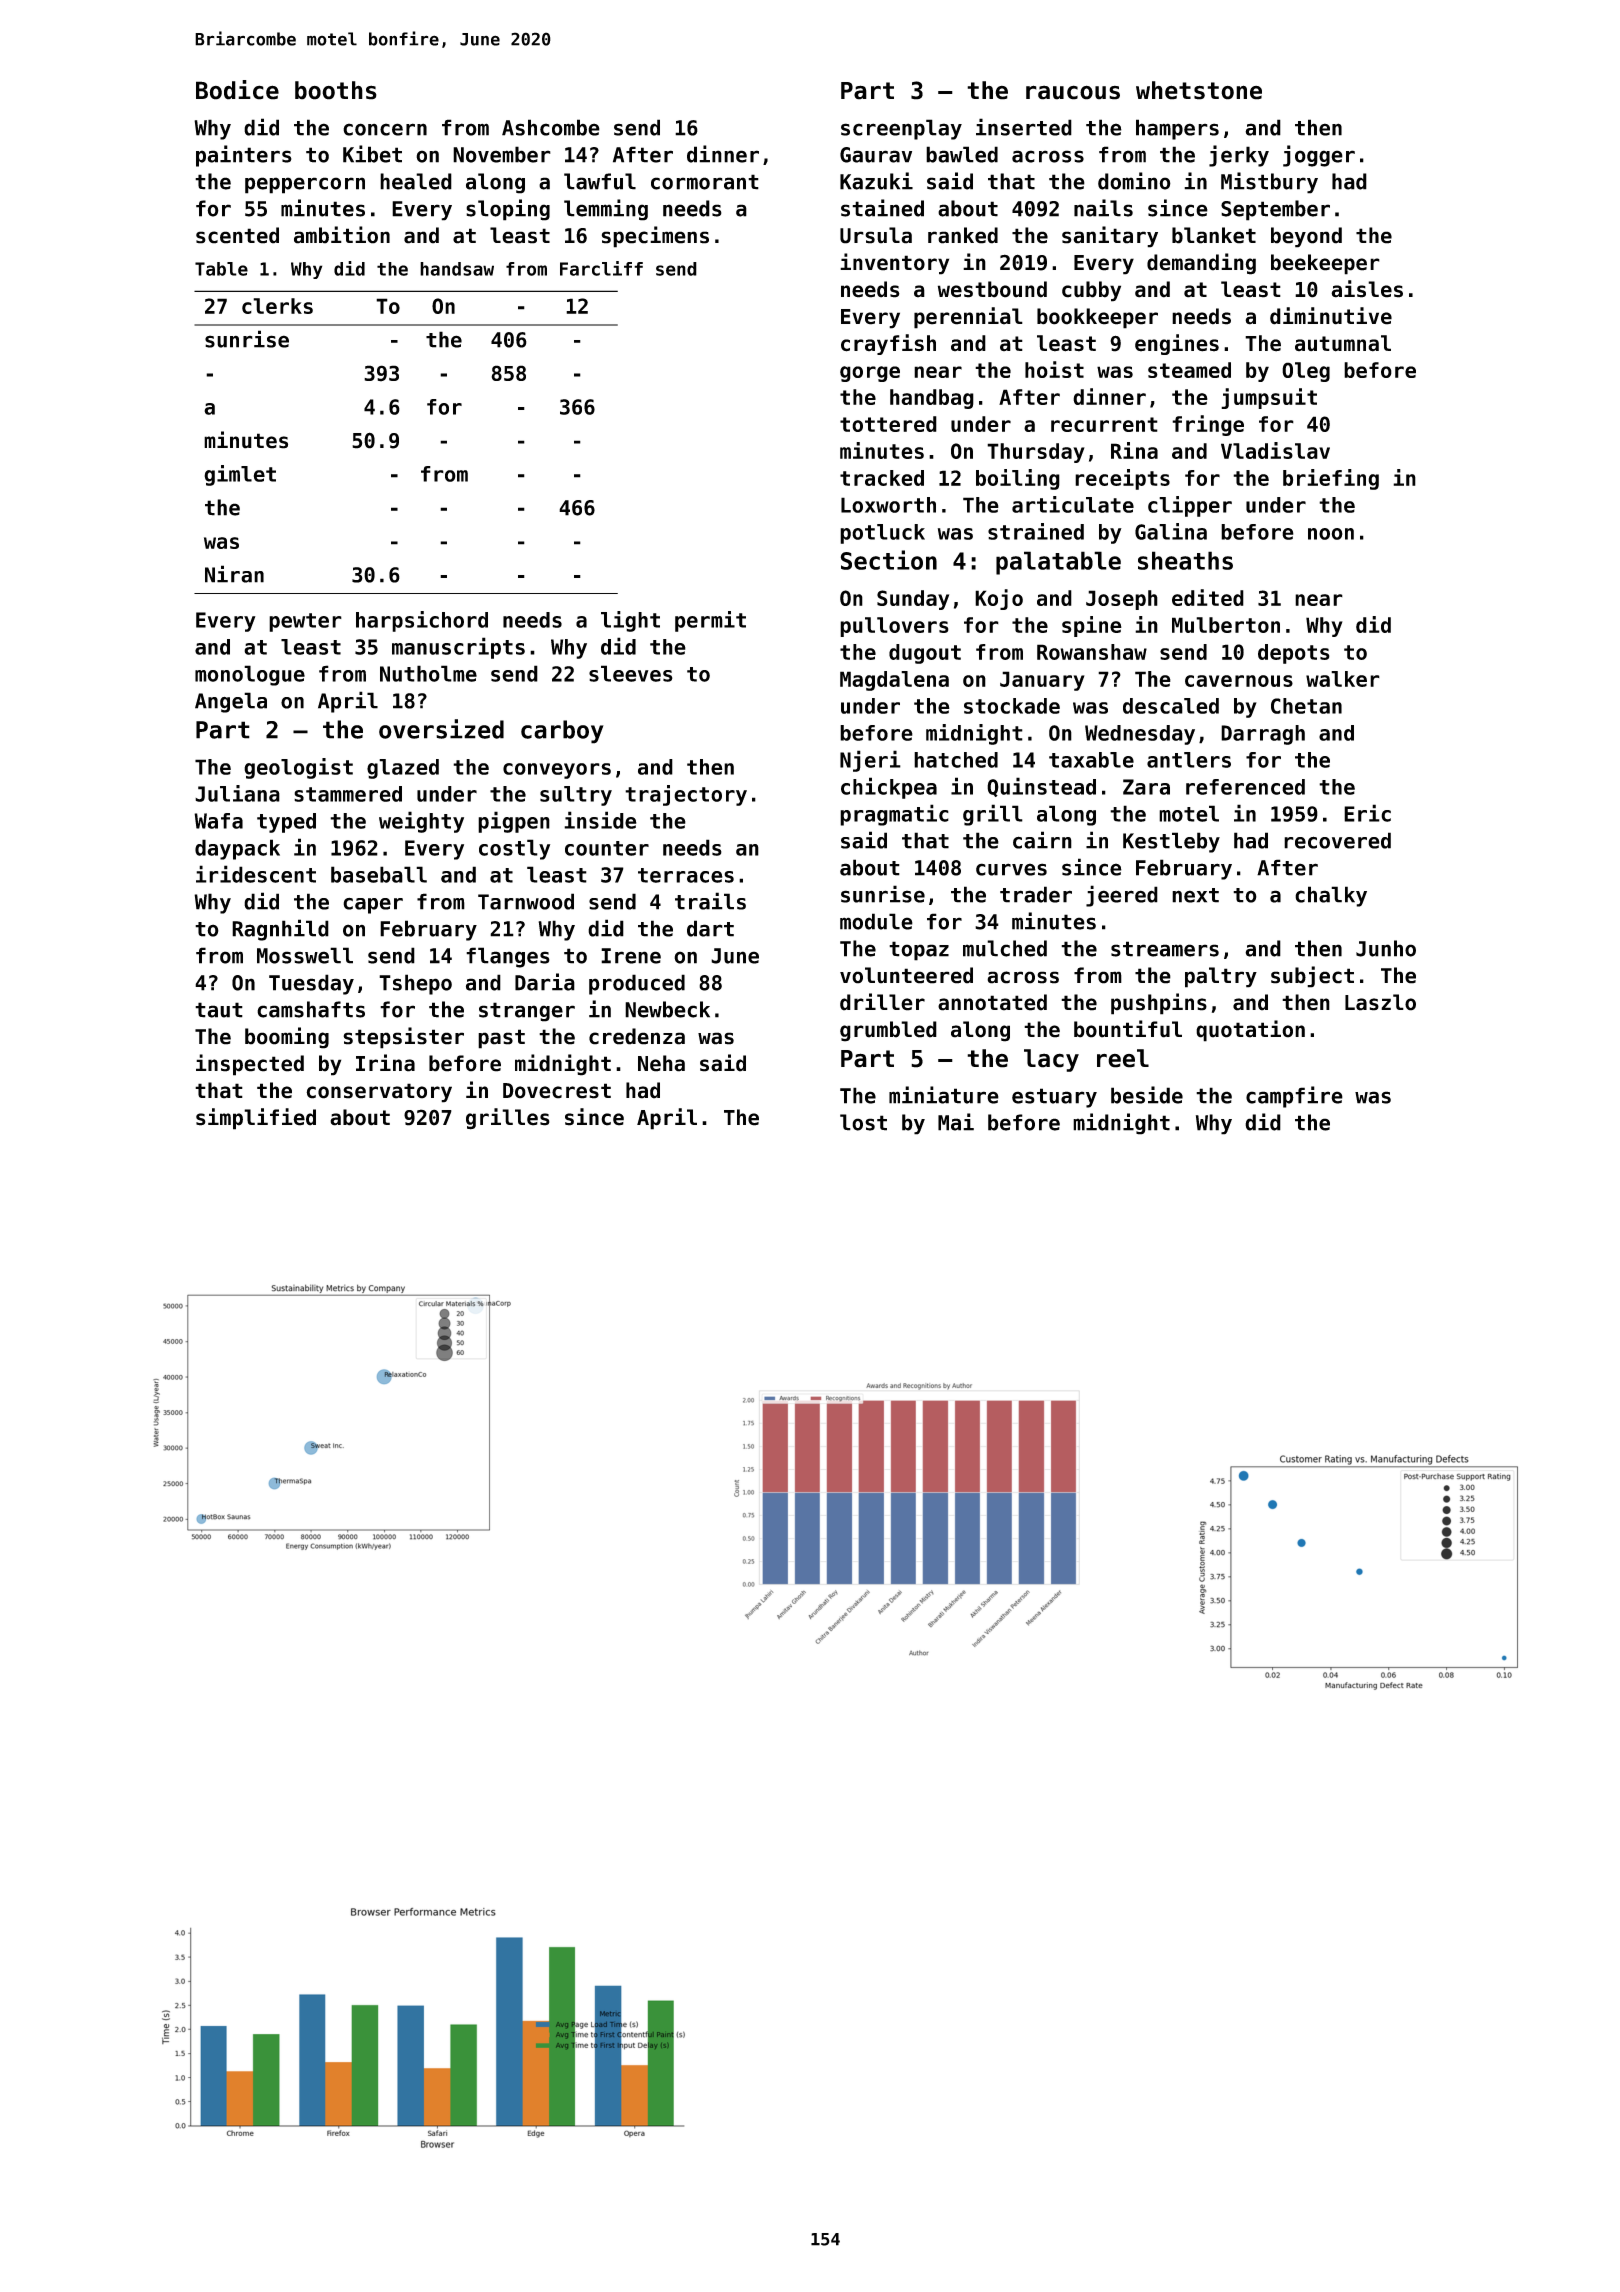 This image has height=2292, width=1620. Describe the element at coordinates (686, 795) in the image. I see `trajectory` at that location.
